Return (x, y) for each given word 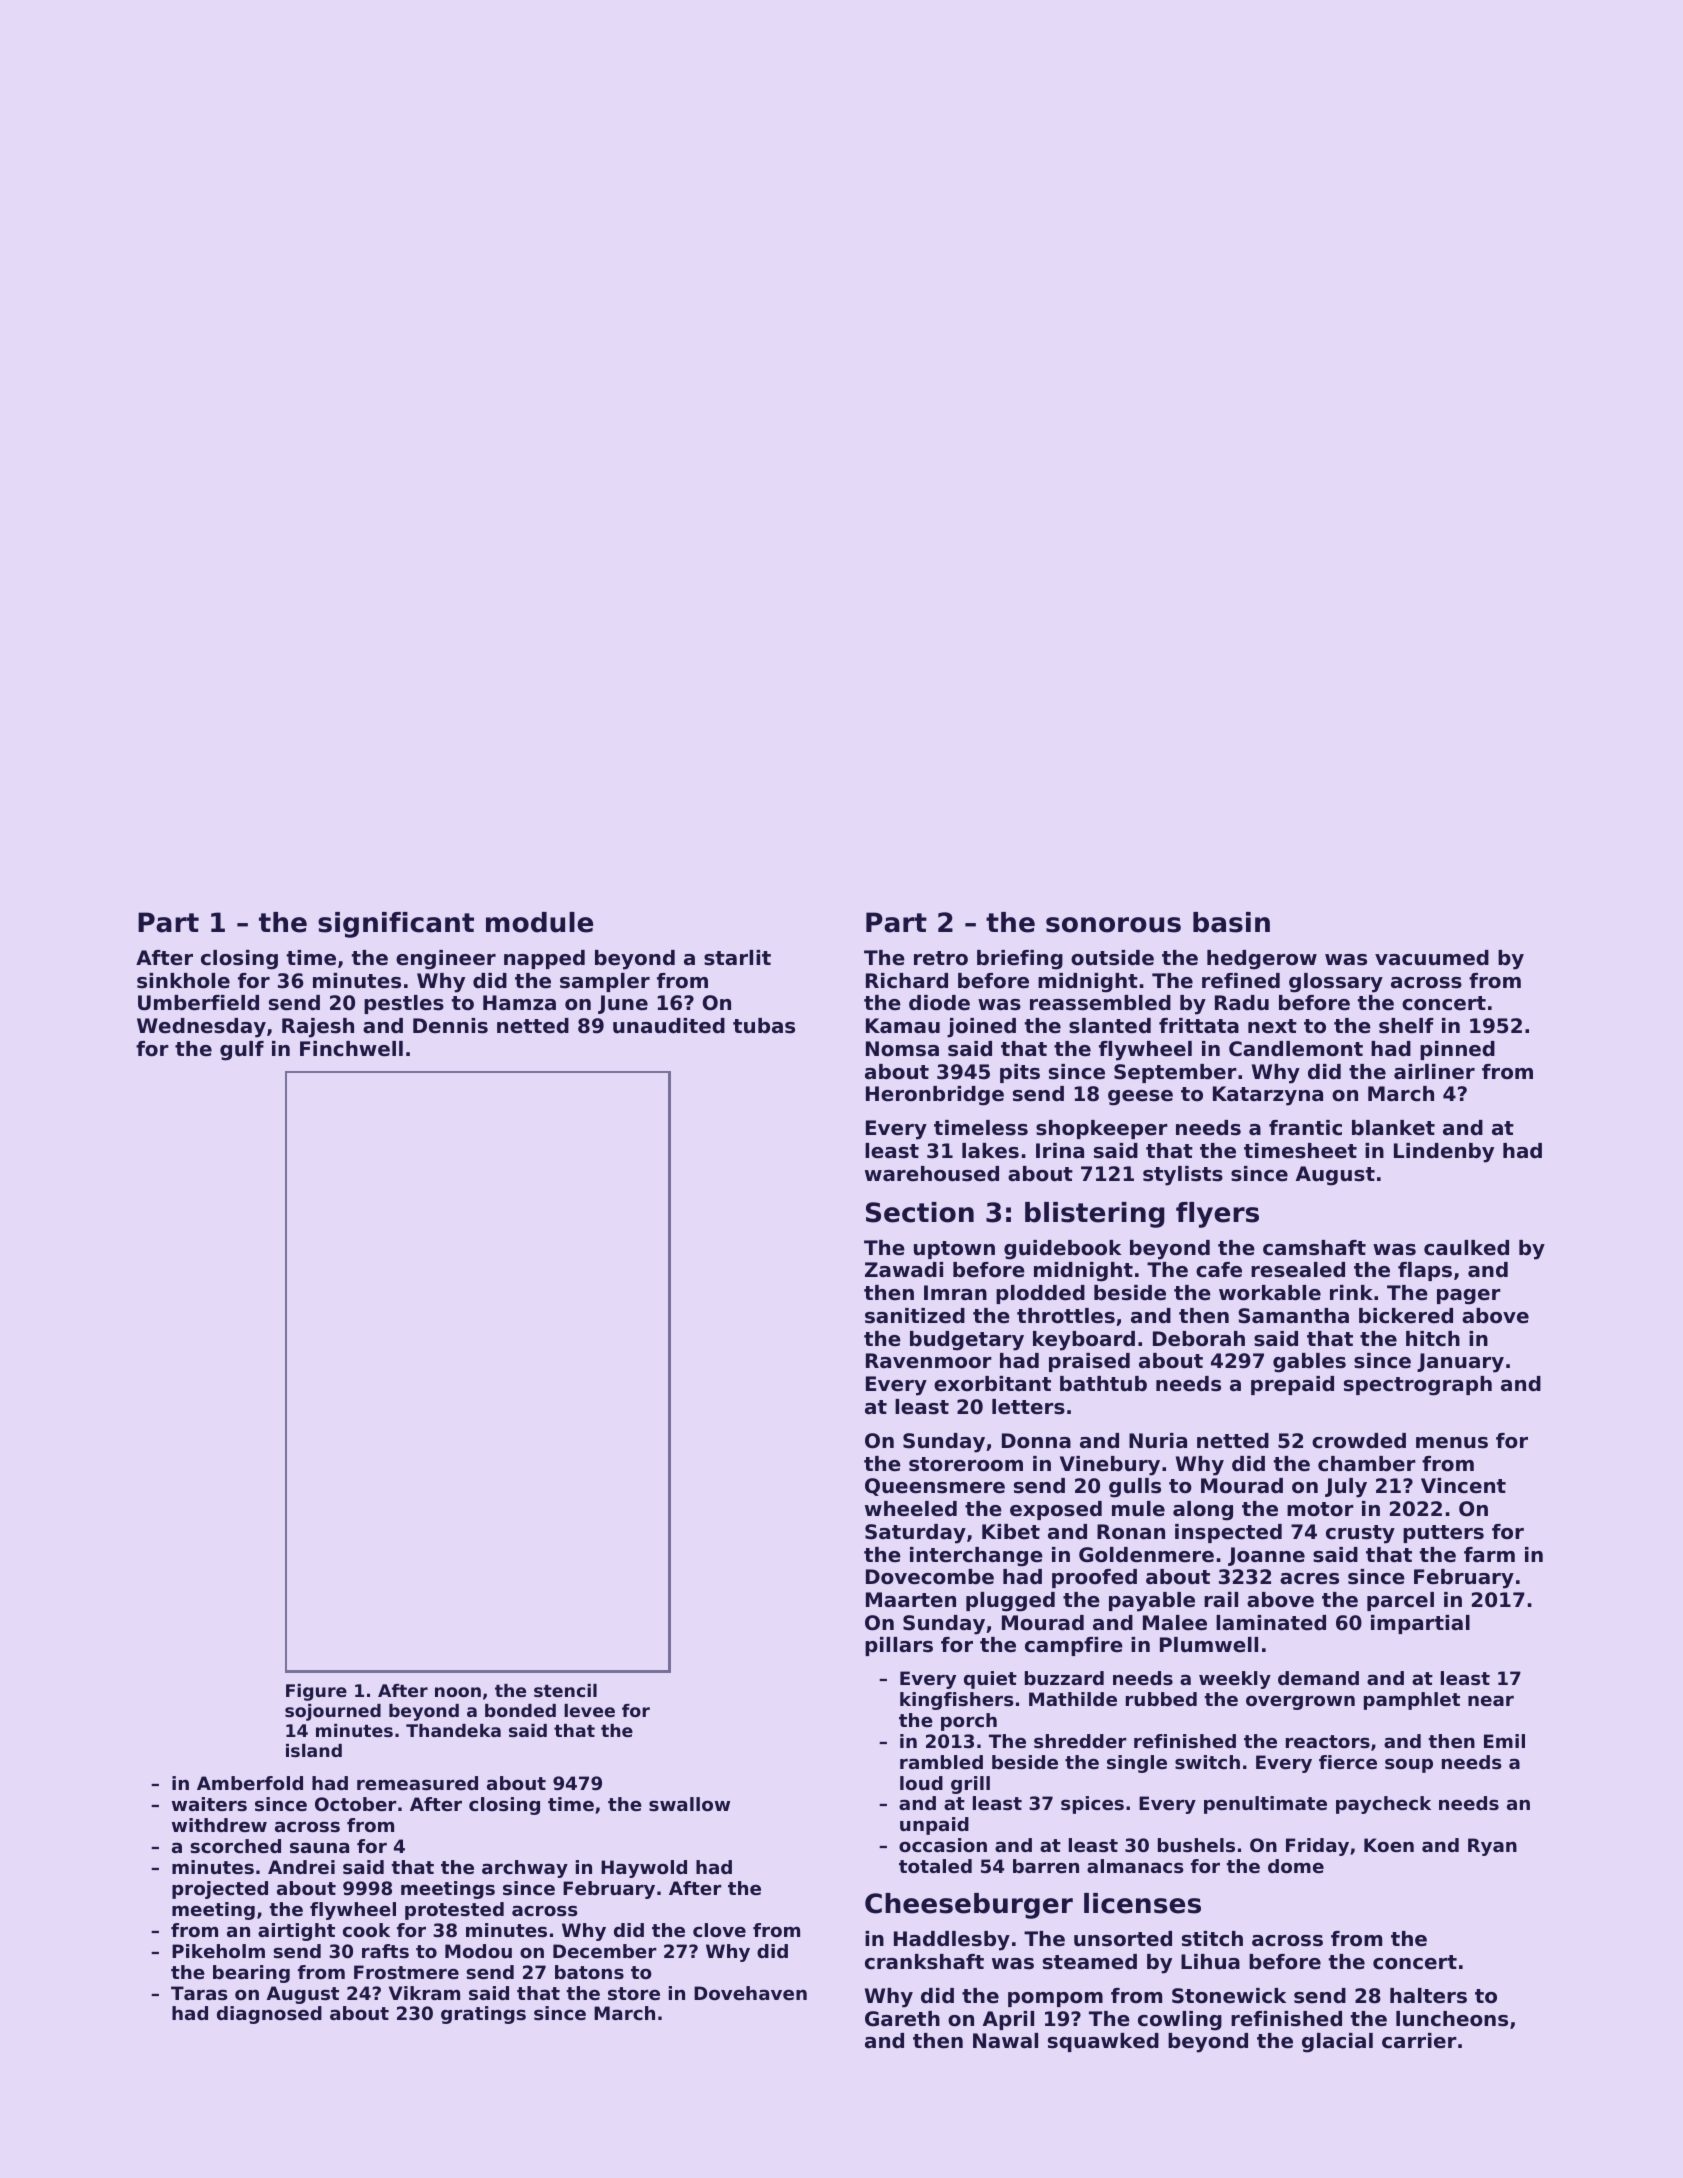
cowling (1180, 2021)
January (1460, 1363)
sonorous (1113, 925)
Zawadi (904, 1270)
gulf (242, 1051)
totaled (935, 1866)
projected (220, 1890)
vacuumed (1432, 958)
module (539, 922)
